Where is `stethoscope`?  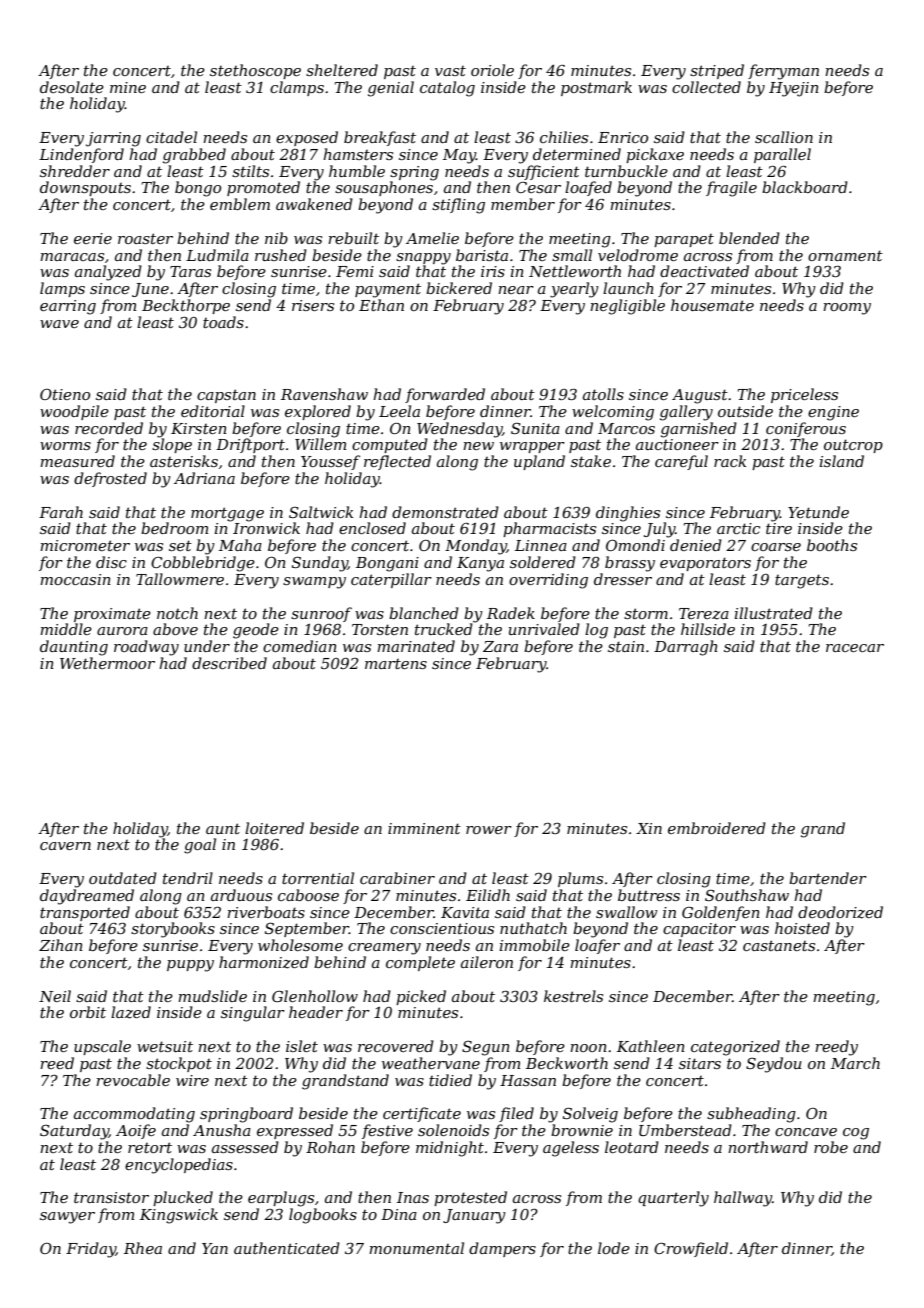
stethoscope is located at coordinates (255, 71).
